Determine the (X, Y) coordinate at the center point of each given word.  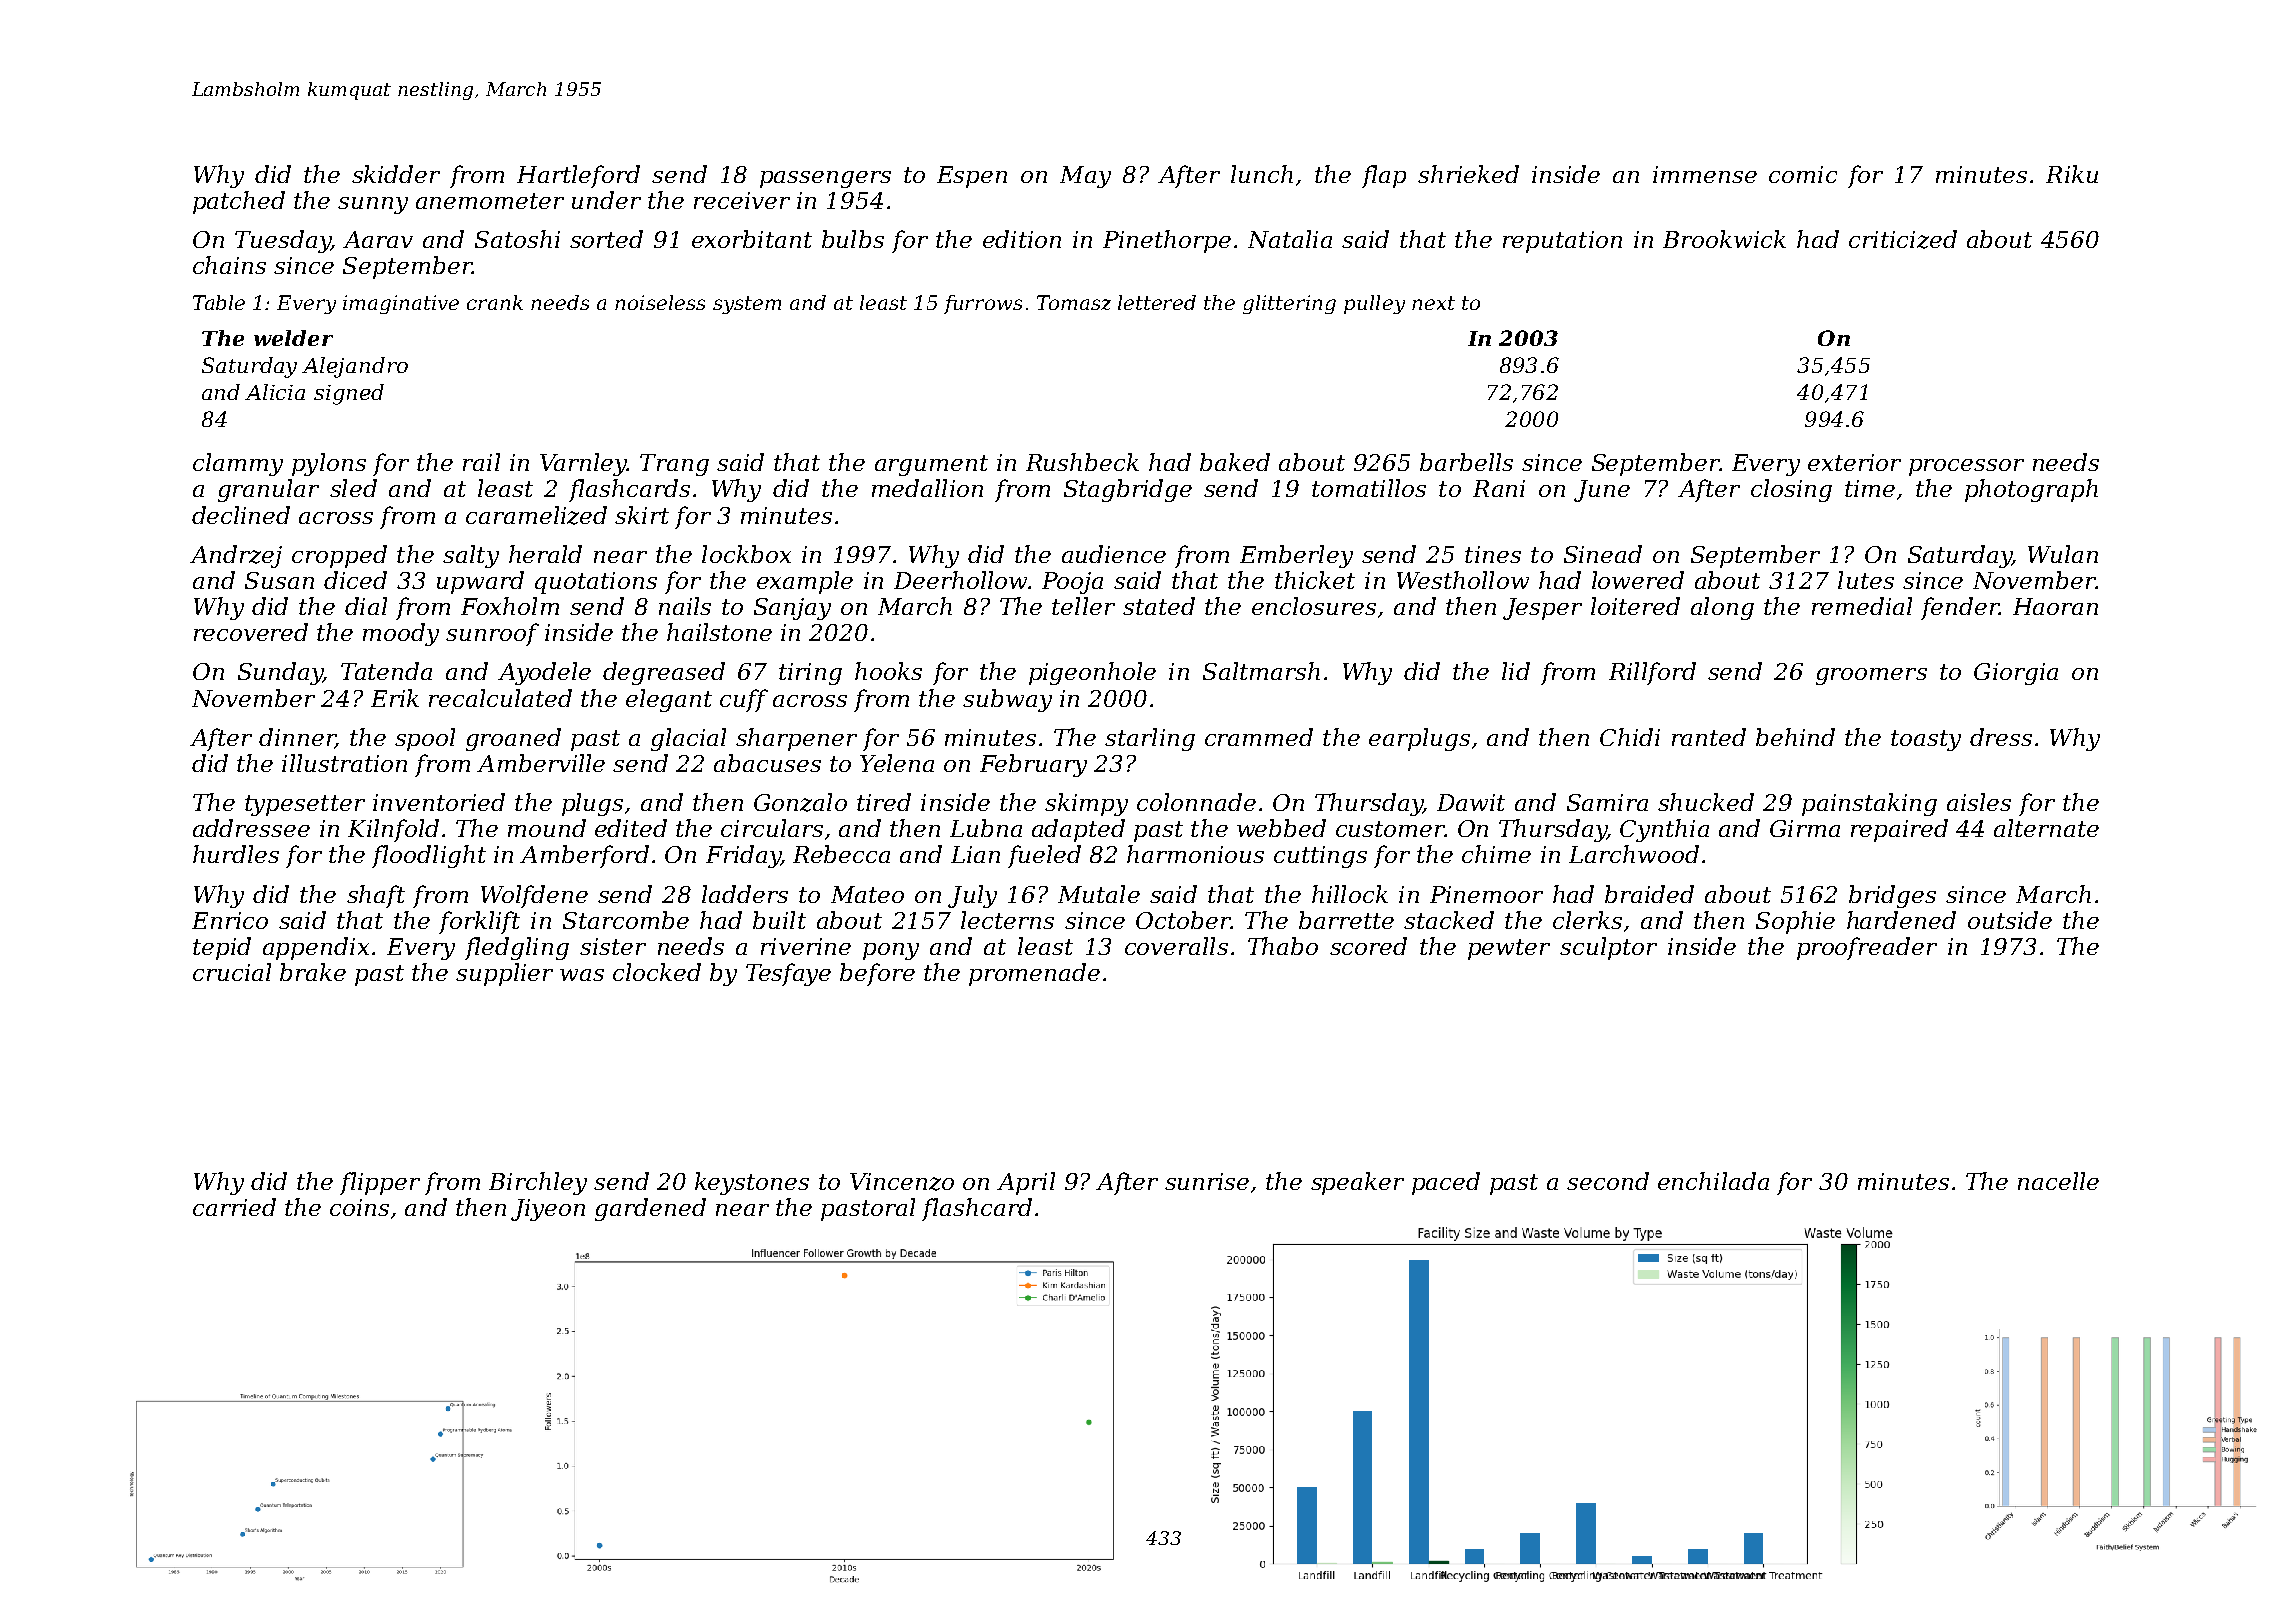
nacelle (2058, 1181)
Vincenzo (902, 1182)
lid (1516, 671)
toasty (1926, 740)
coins (359, 1207)
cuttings (1320, 857)
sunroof (492, 634)
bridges (1892, 896)
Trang (674, 465)
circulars (772, 828)
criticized (1903, 239)
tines (1493, 554)
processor (1966, 467)
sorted (606, 239)
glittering (1289, 304)
